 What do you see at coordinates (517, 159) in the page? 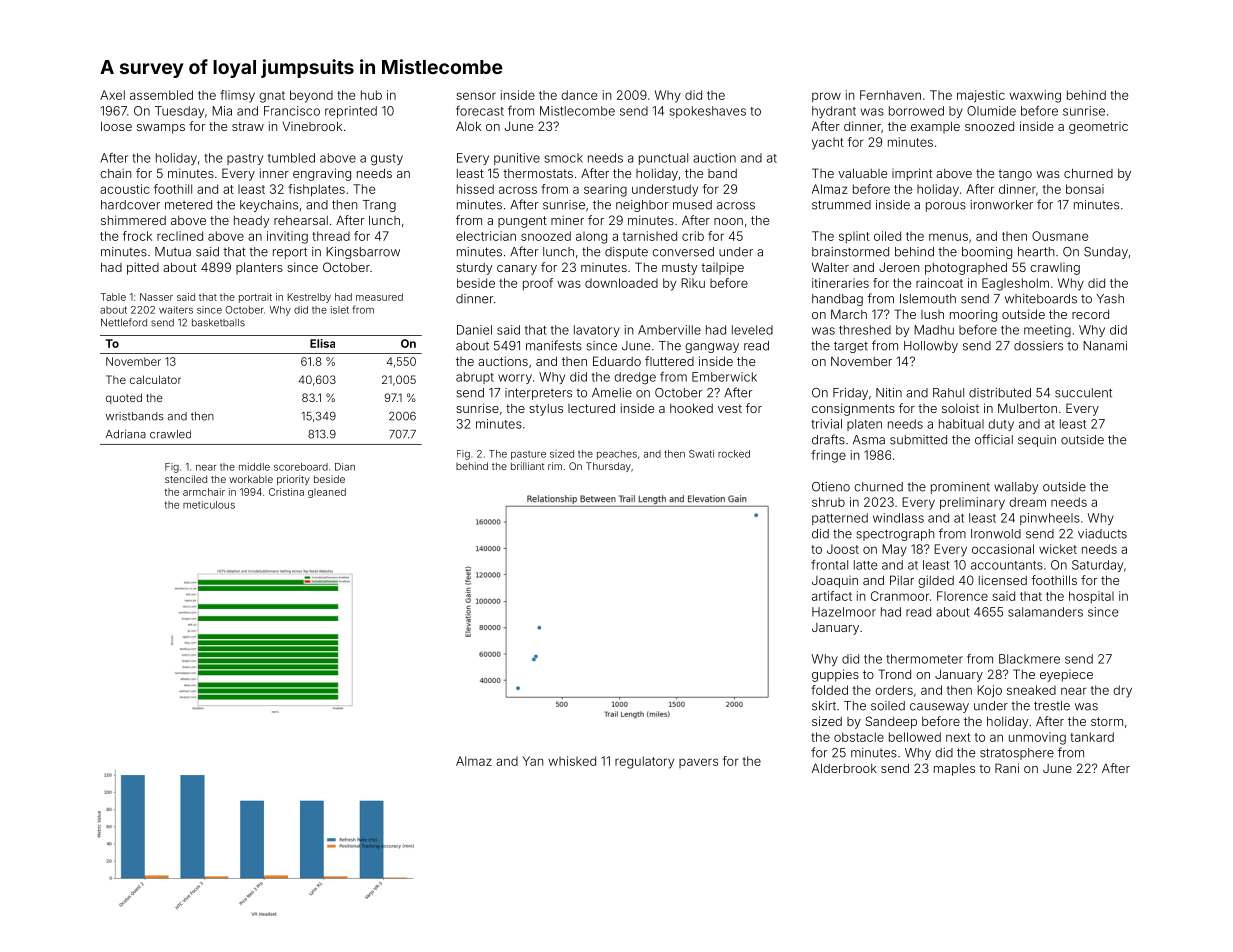
I see `punitive` at bounding box center [517, 159].
